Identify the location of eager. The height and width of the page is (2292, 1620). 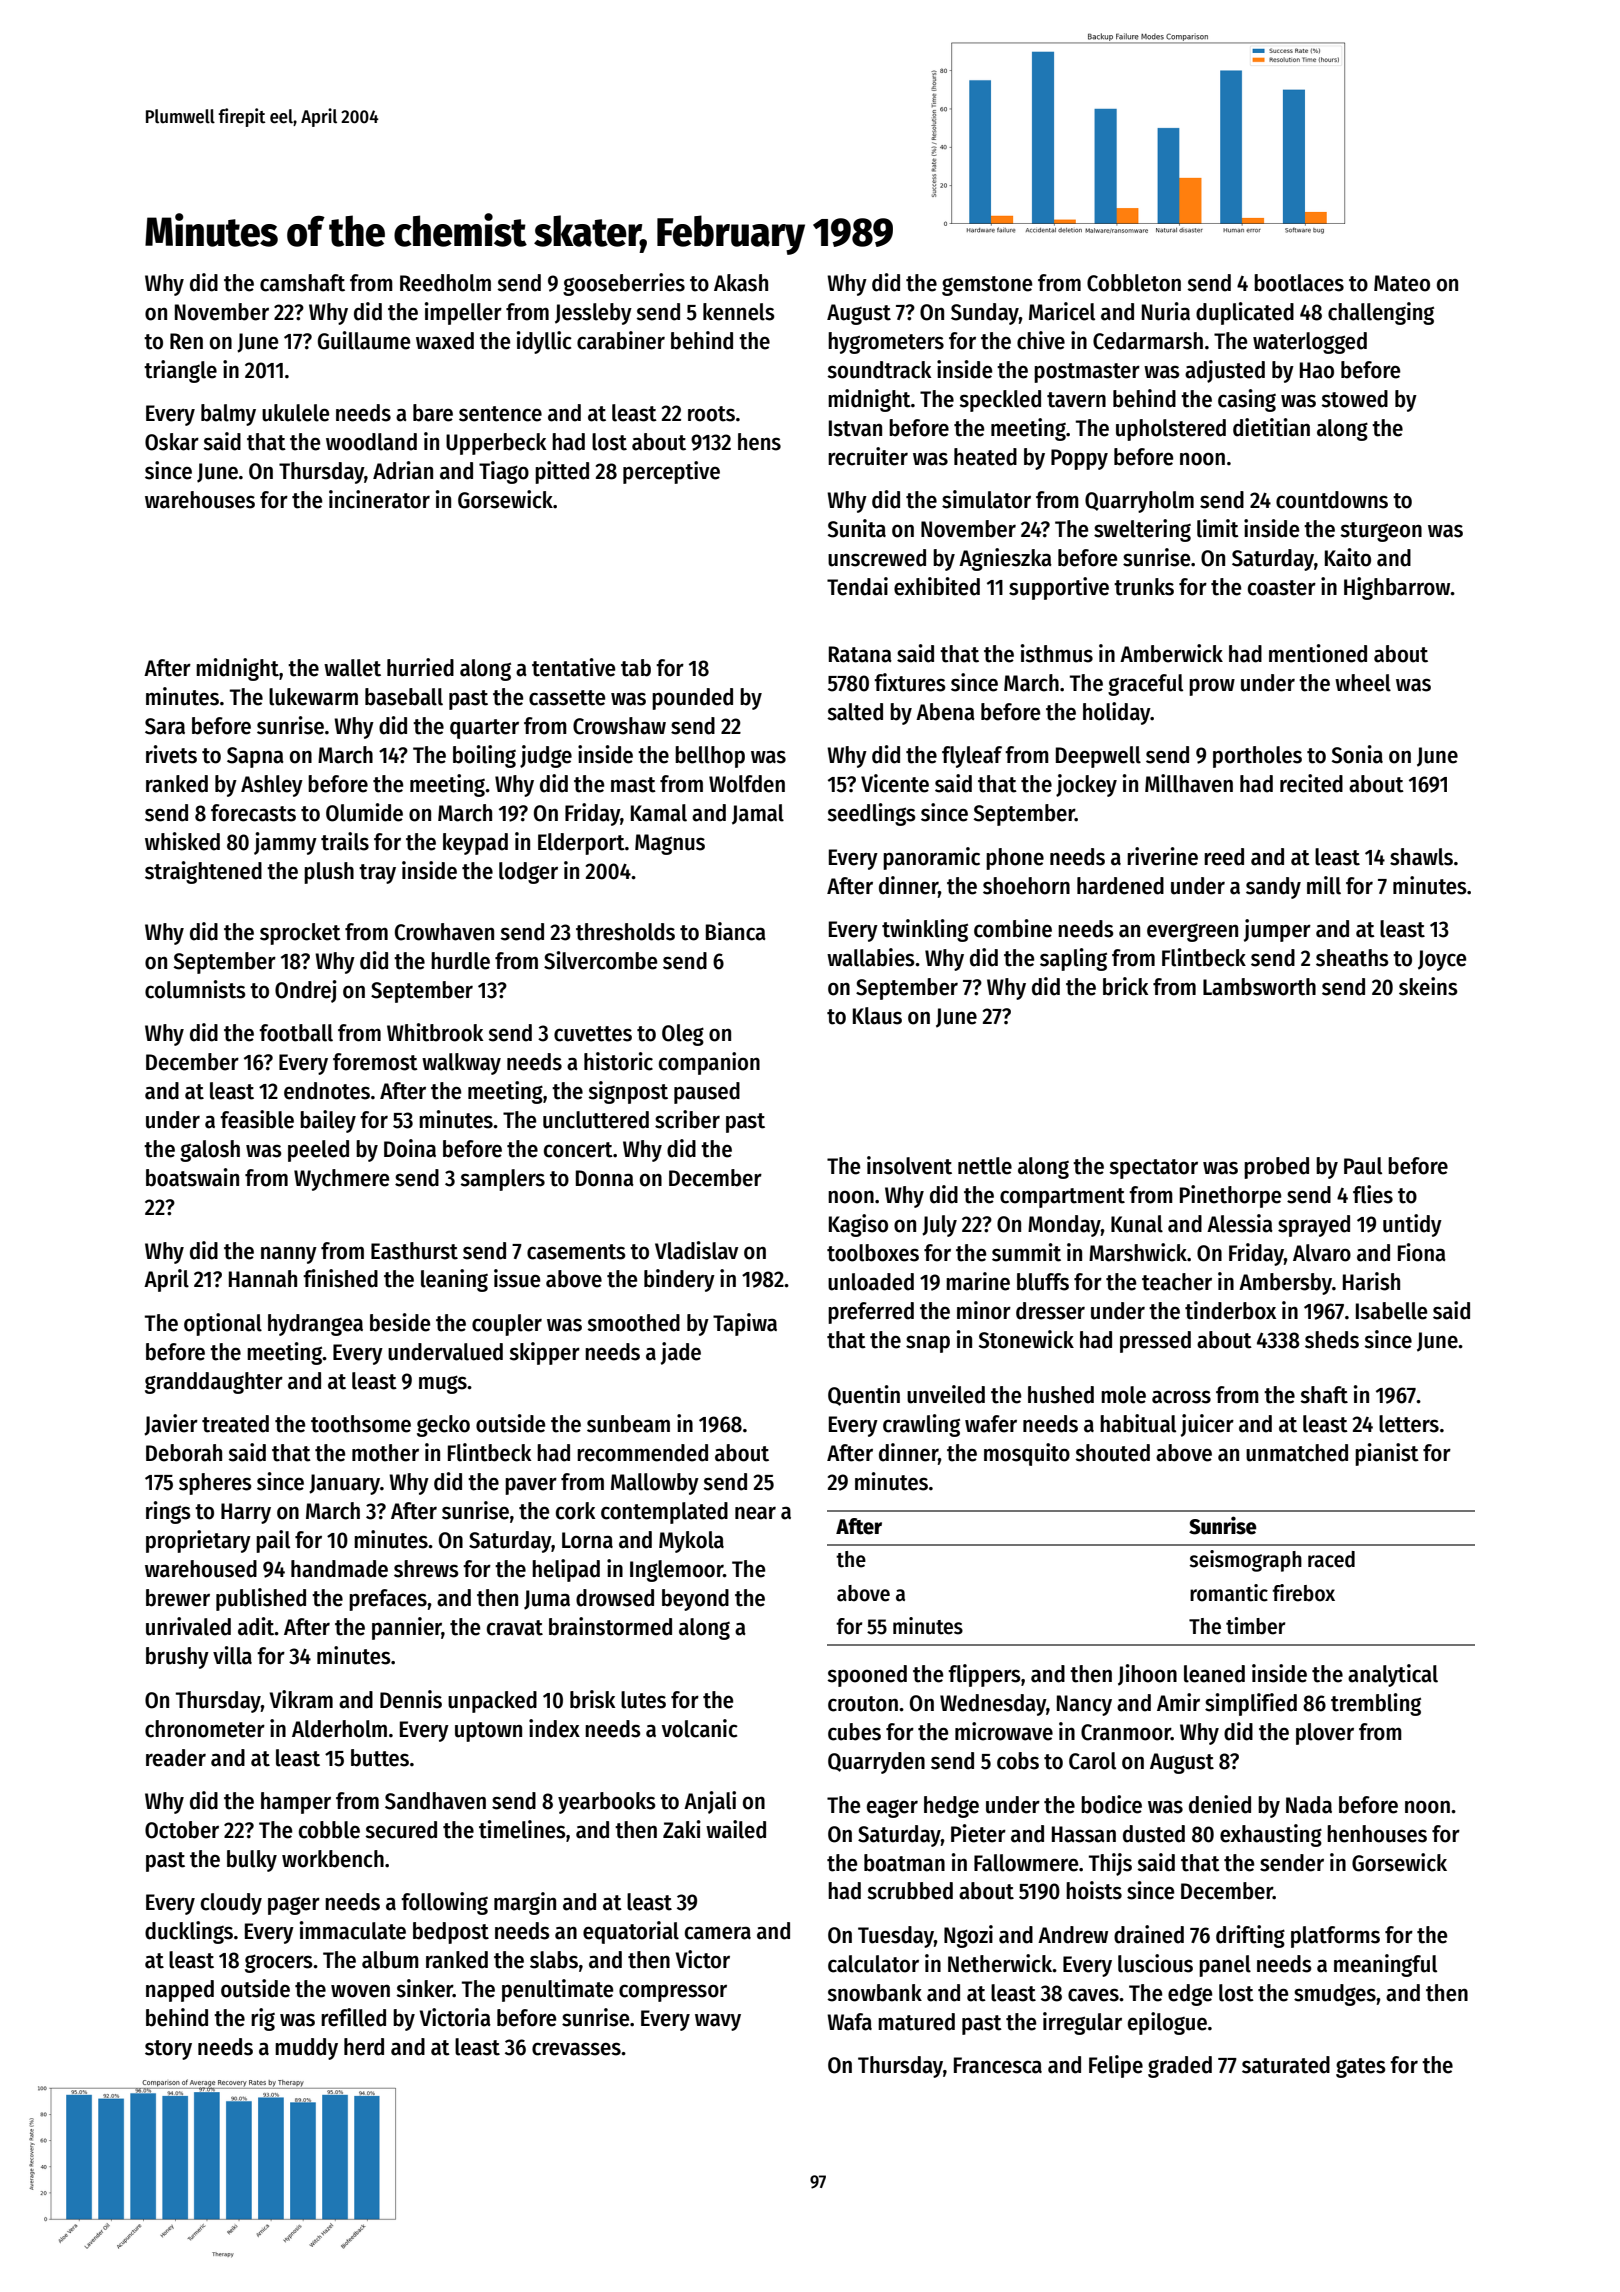
(892, 1809).
